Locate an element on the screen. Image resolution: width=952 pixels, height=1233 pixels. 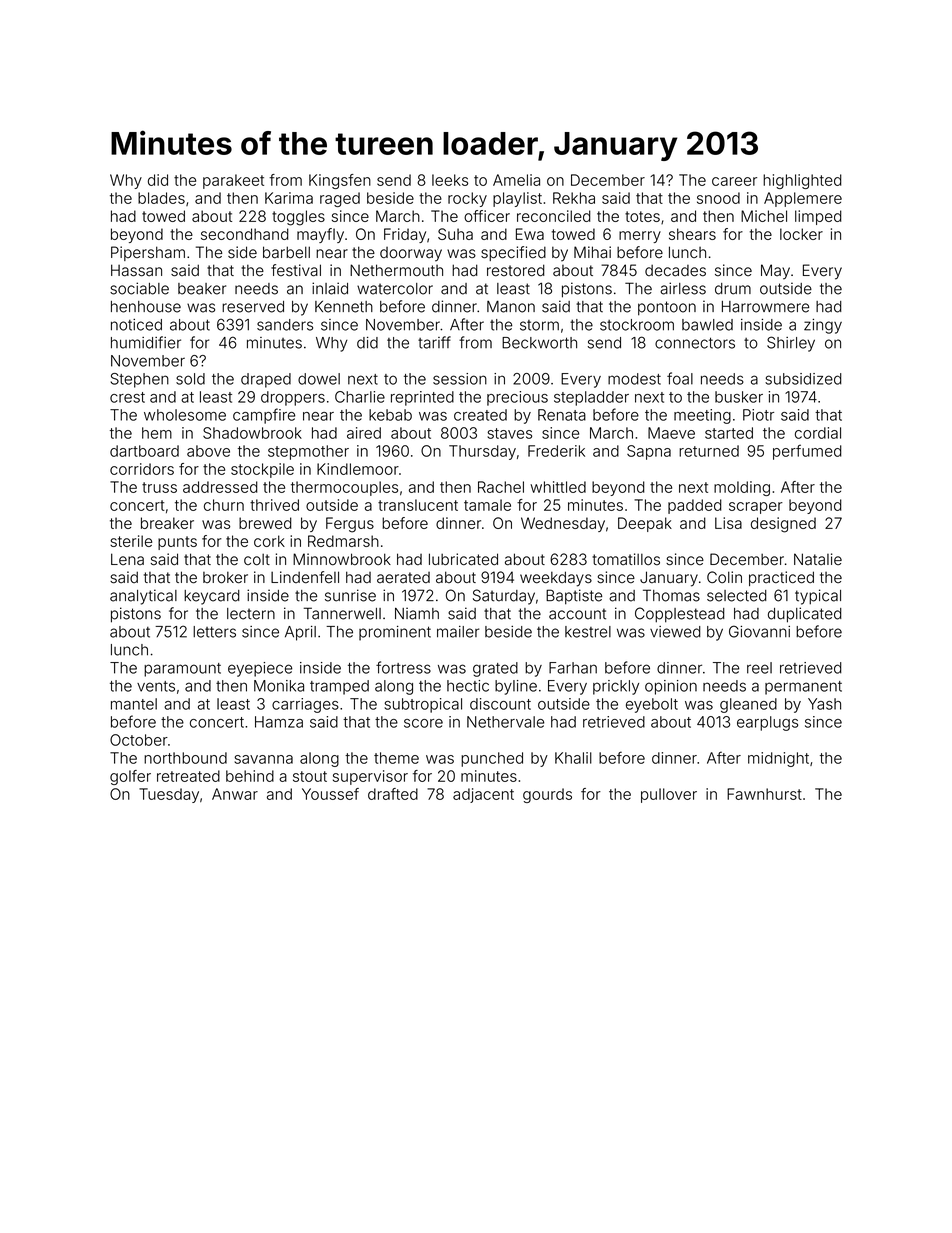
leeks is located at coordinates (450, 180).
